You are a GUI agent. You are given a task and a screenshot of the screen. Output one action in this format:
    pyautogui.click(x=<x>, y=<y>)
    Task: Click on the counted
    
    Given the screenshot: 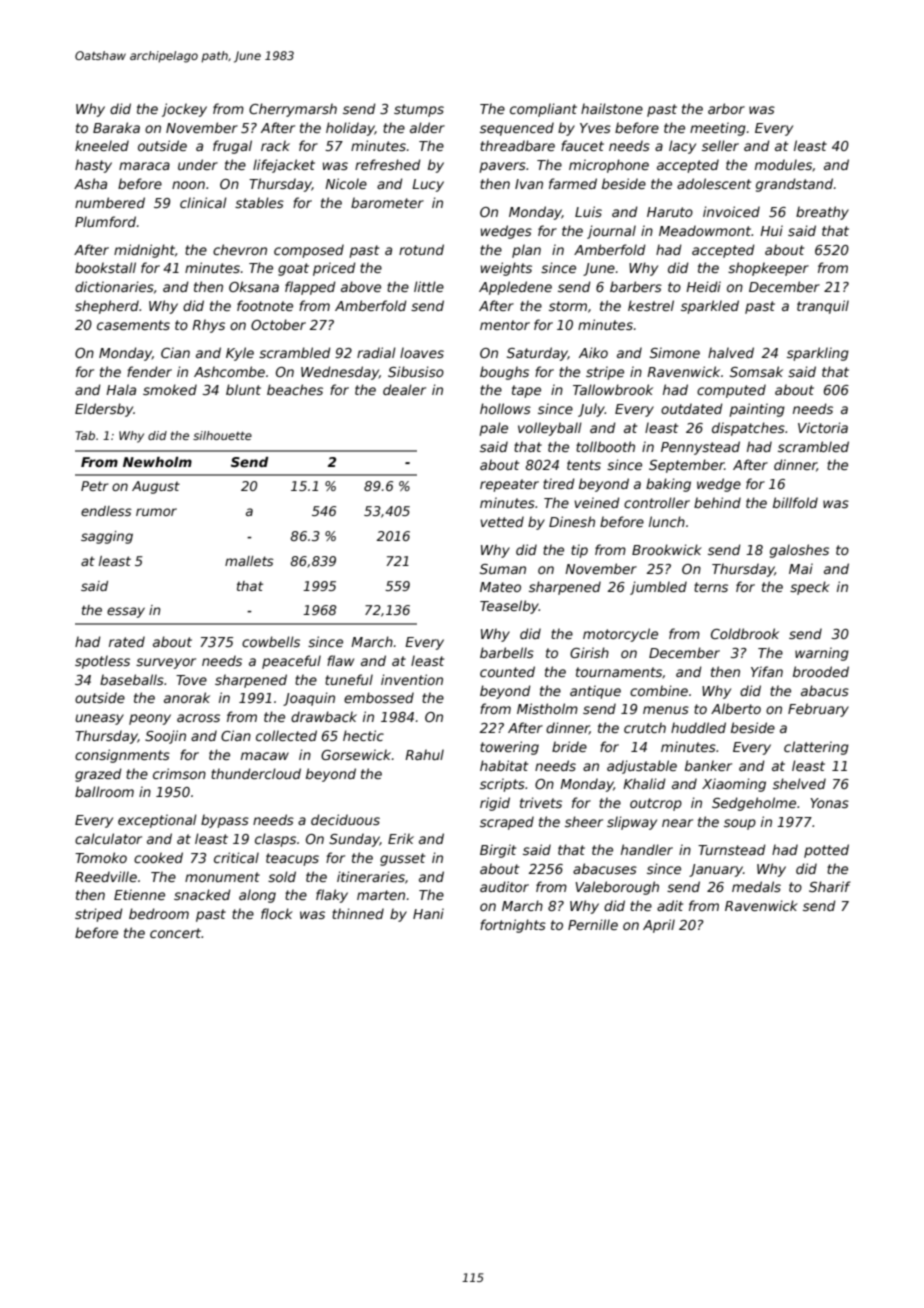 What is the action you would take?
    pyautogui.click(x=507, y=671)
